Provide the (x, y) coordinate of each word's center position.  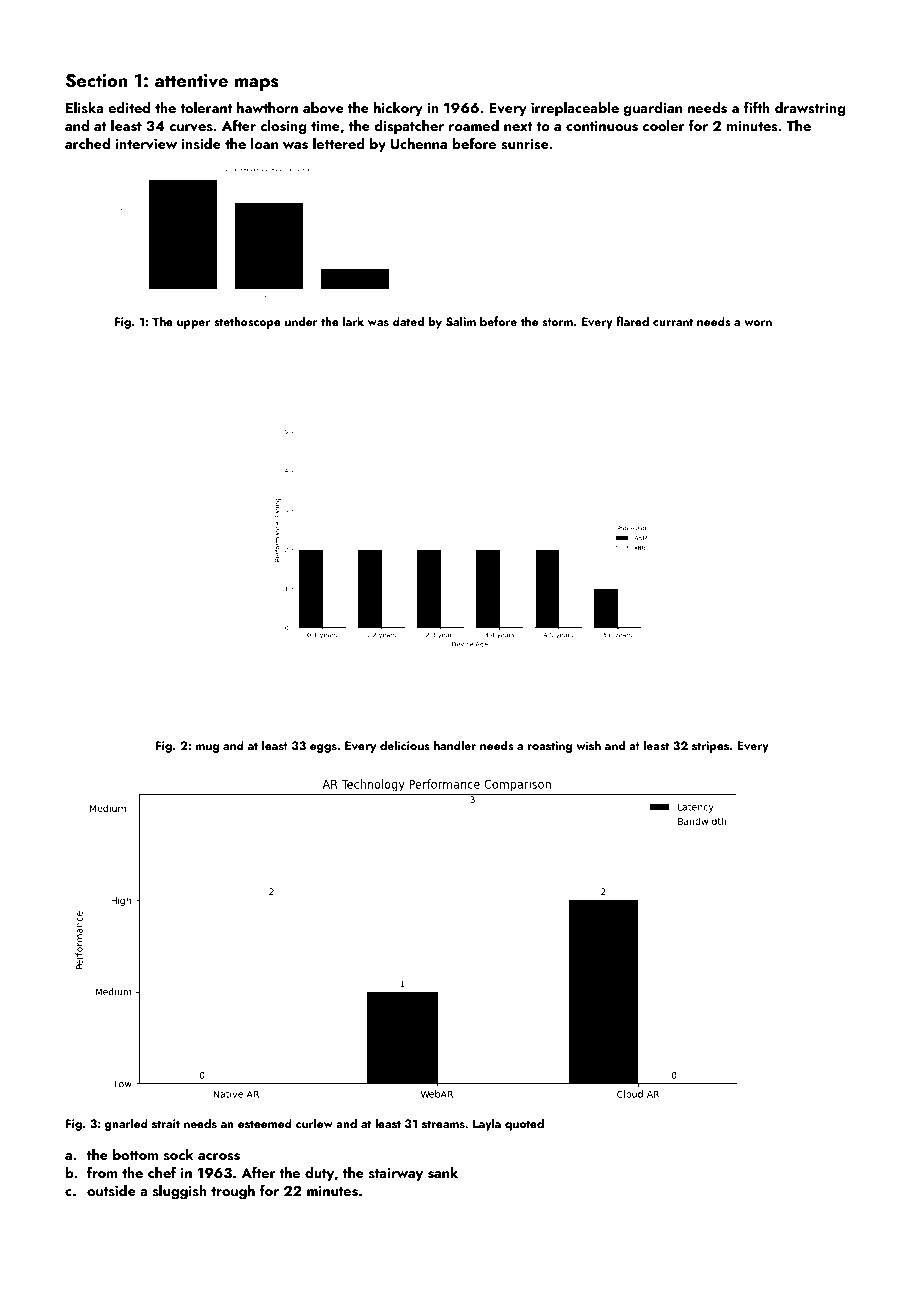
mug (207, 748)
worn (758, 323)
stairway (396, 1174)
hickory (398, 109)
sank (443, 1173)
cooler (663, 125)
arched (87, 143)
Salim (461, 321)
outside (111, 1191)
